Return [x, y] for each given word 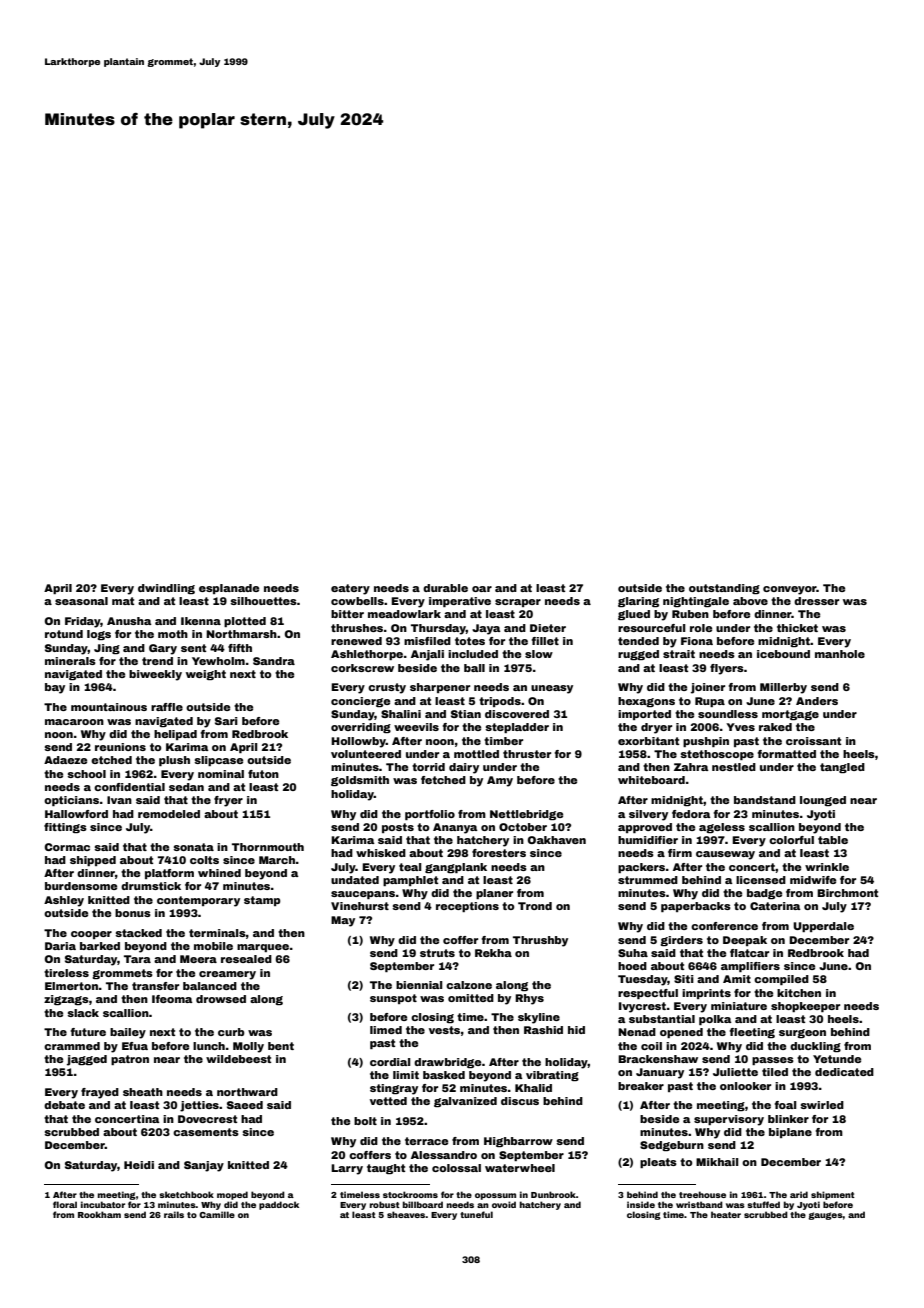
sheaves [406, 1214]
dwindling [166, 589]
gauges [825, 1216]
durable [445, 588]
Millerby [783, 688]
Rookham [99, 1214]
